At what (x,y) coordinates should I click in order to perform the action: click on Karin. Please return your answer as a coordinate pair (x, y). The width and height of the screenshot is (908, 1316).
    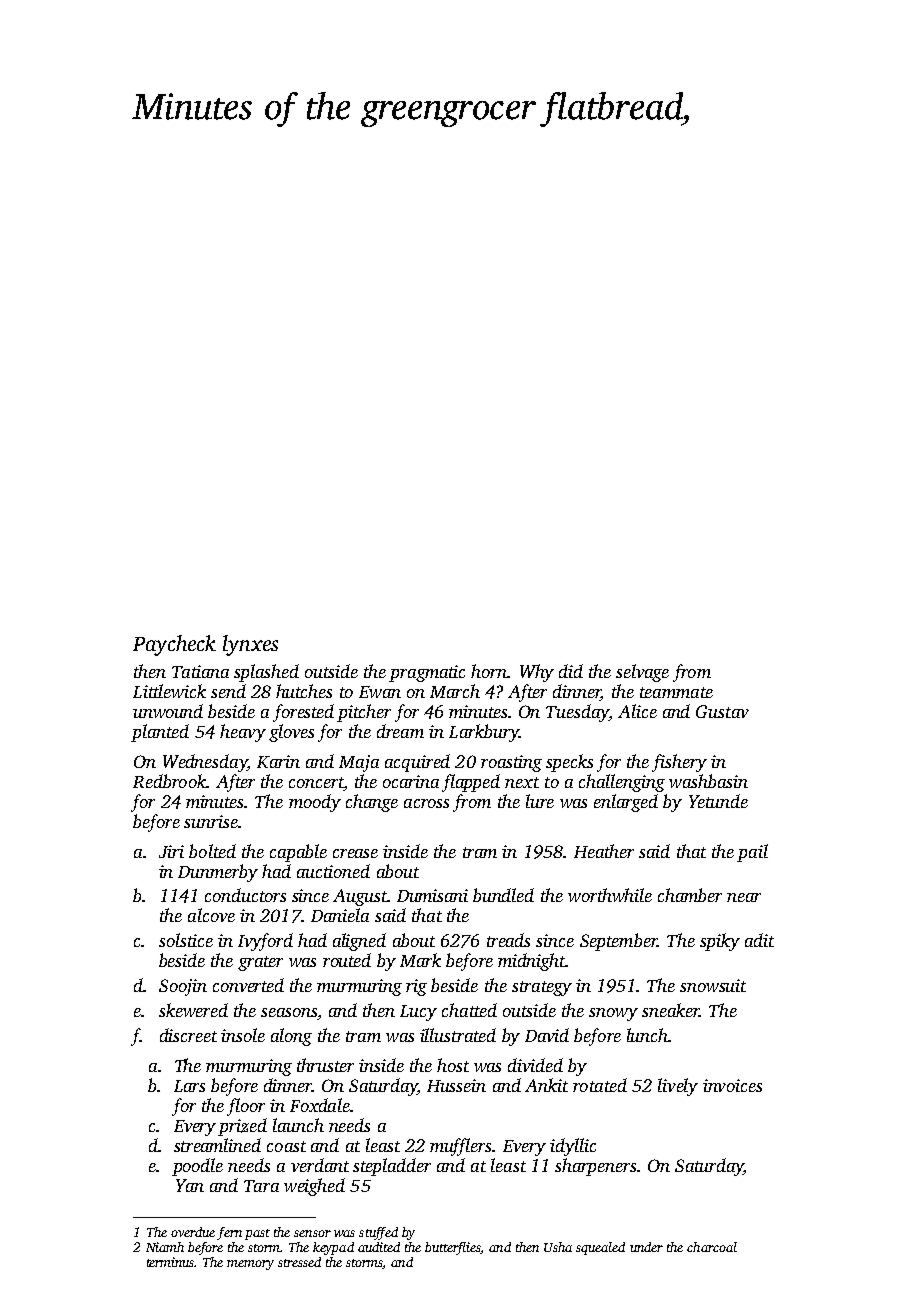
    Looking at the image, I should click on (278, 761).
